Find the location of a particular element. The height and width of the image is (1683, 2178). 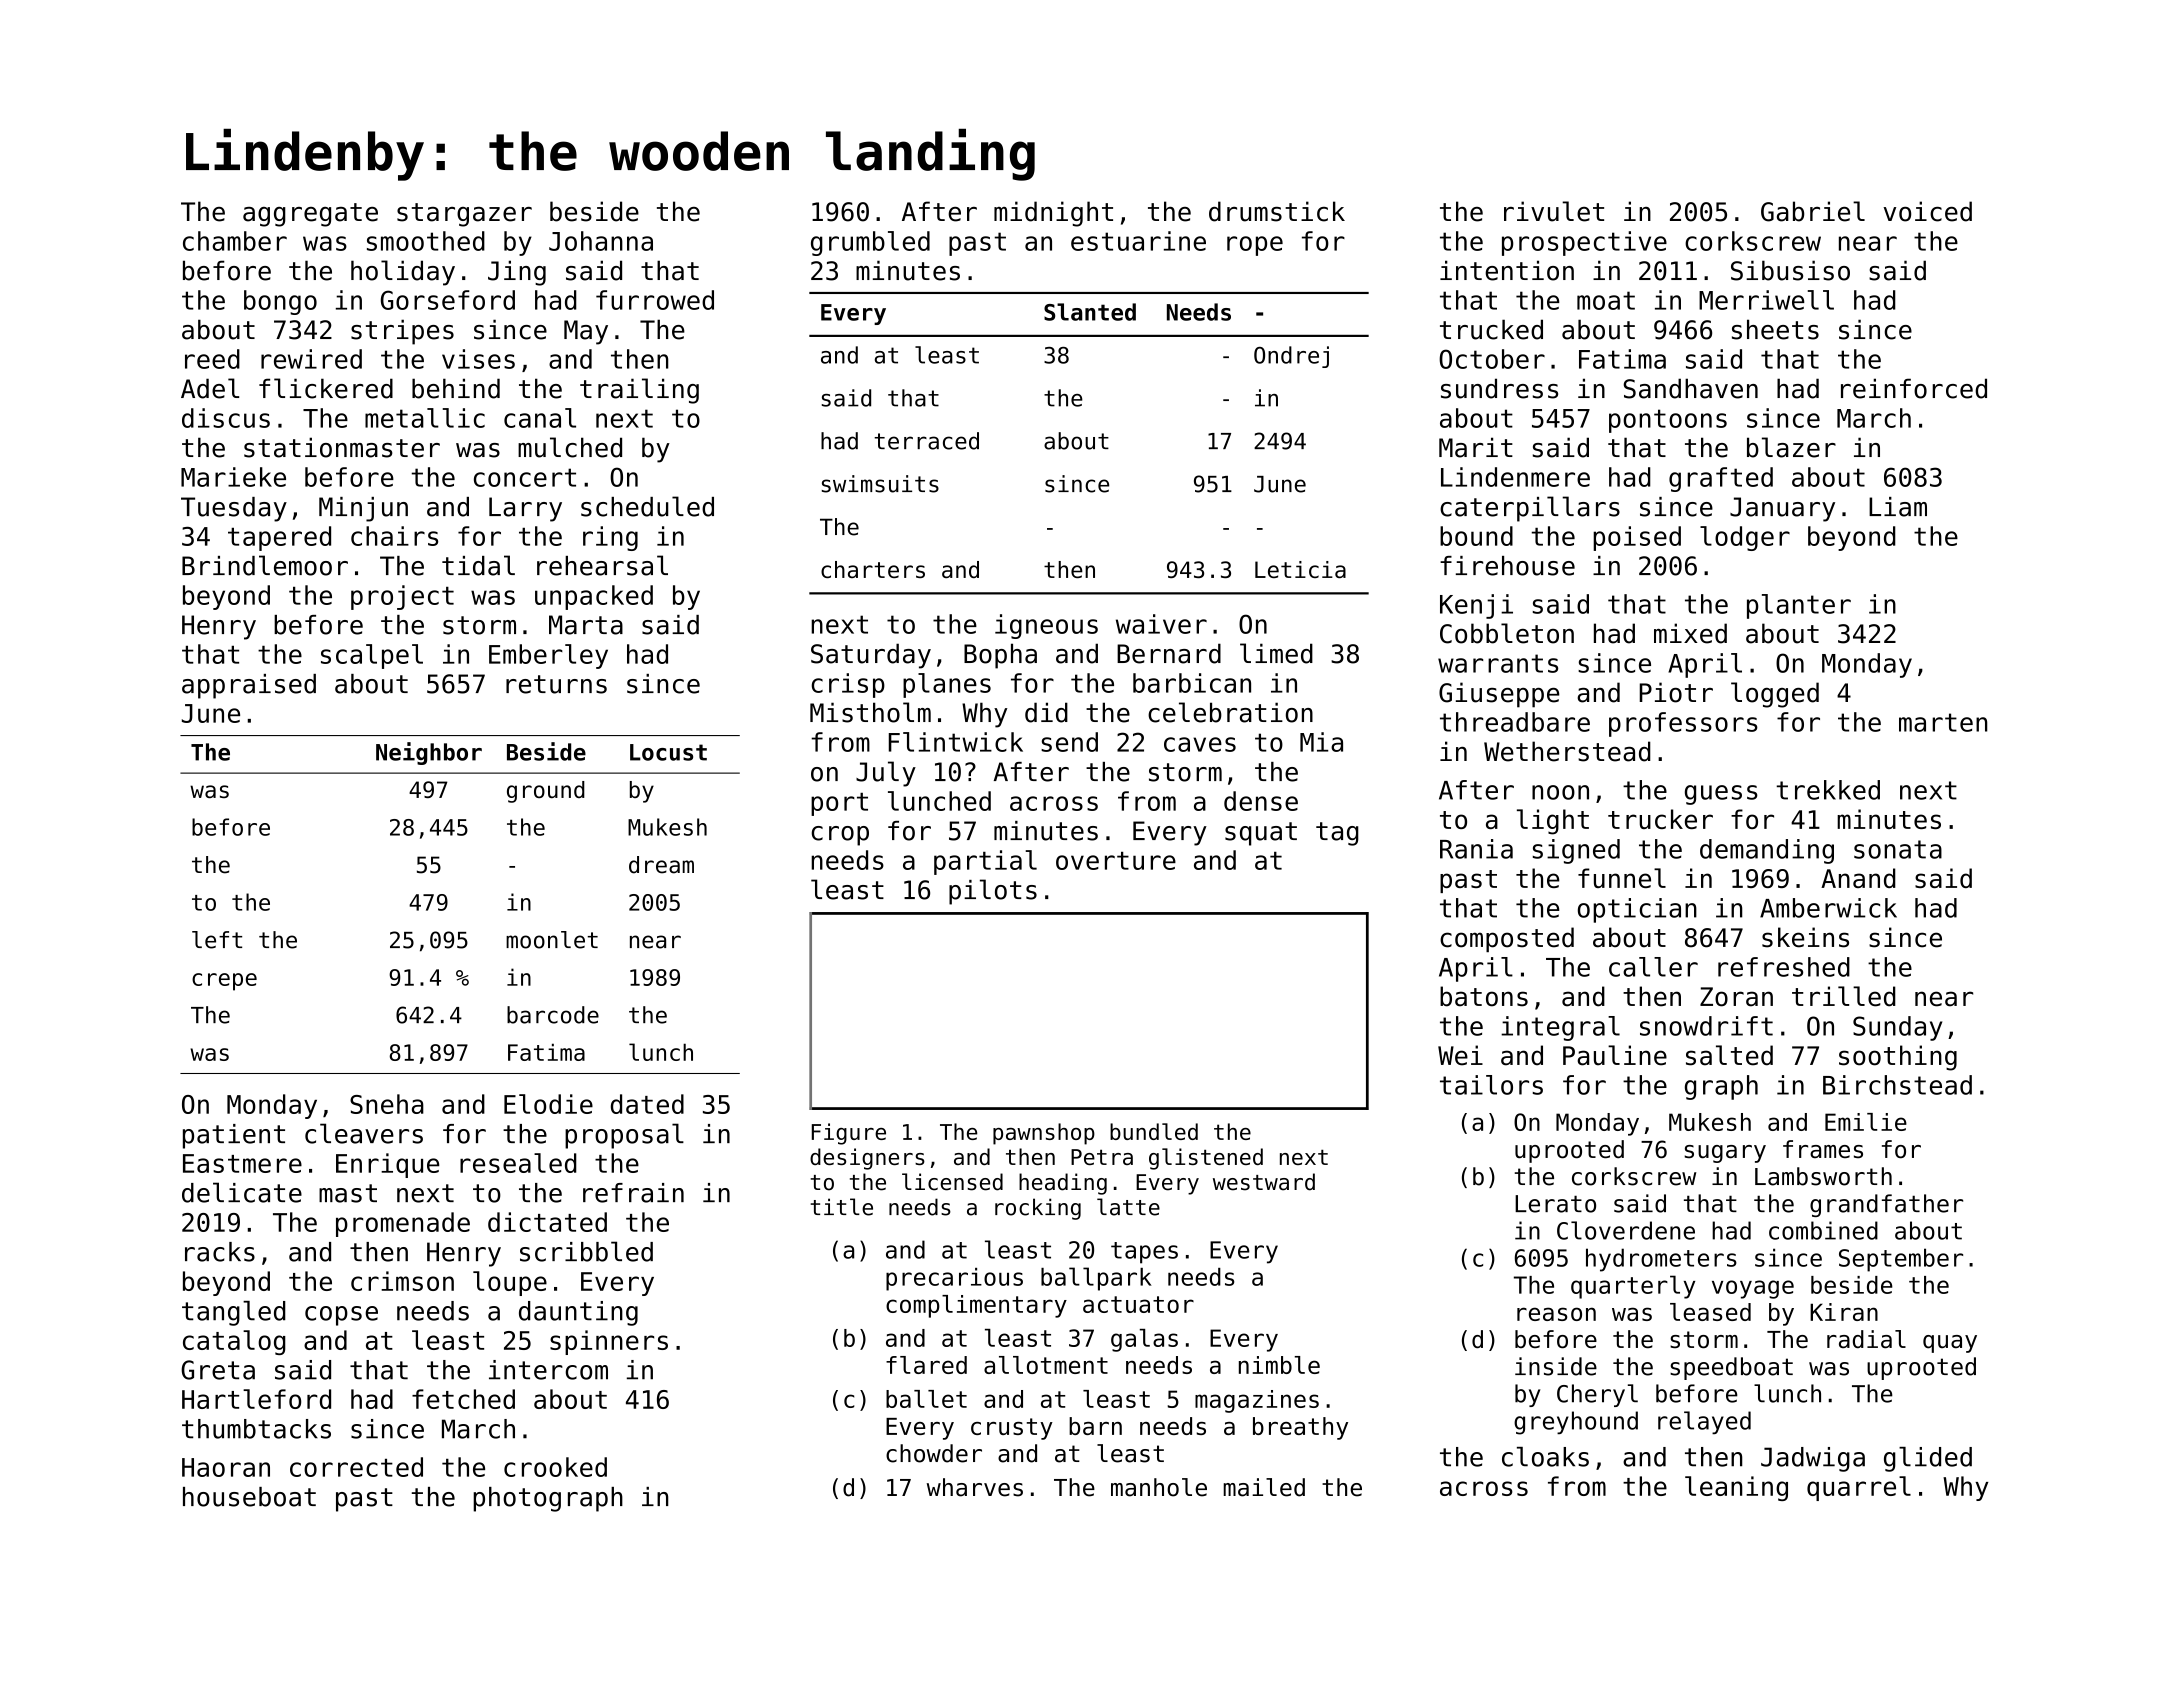

limed is located at coordinates (1276, 653).
